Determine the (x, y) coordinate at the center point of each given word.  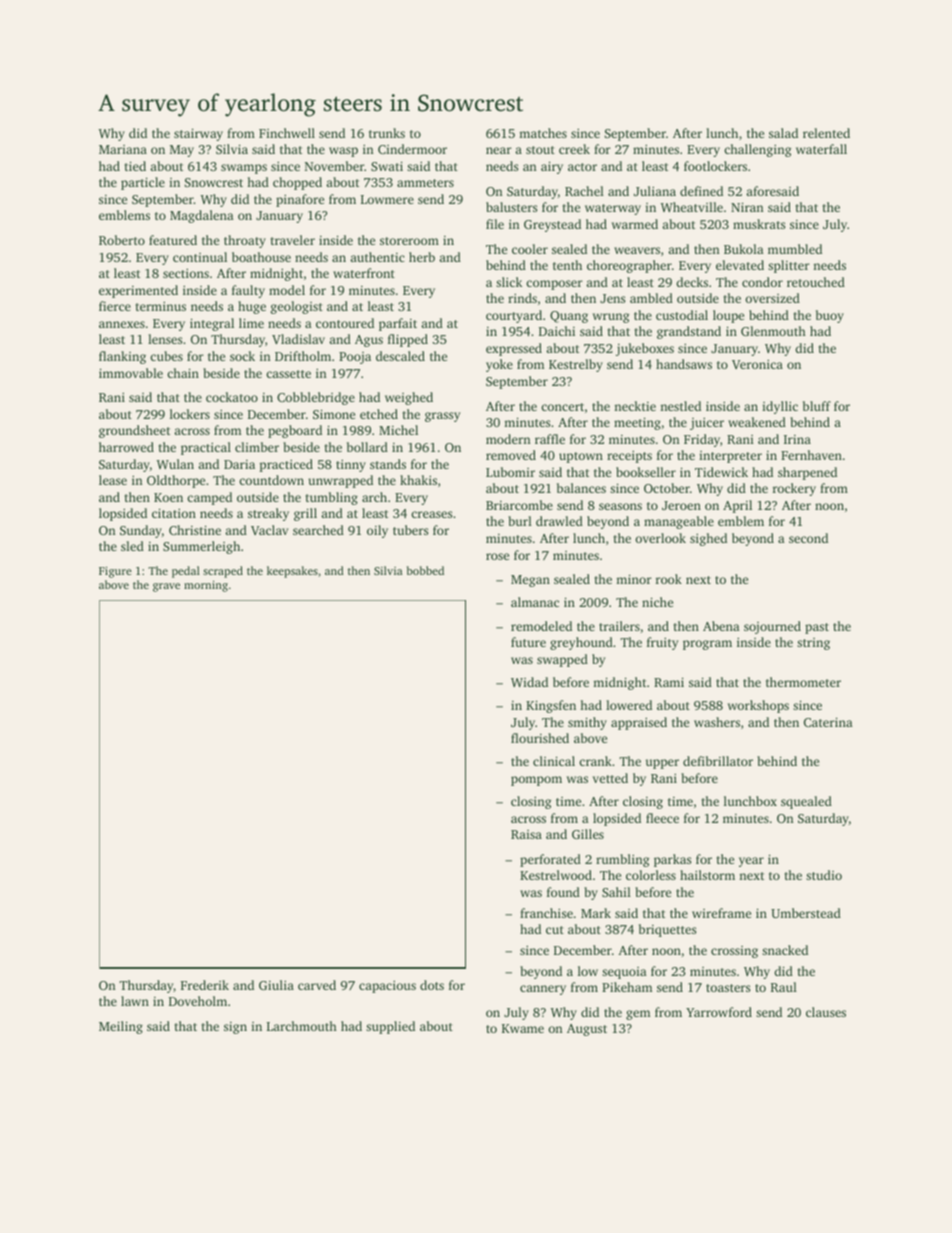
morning (206, 586)
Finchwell (287, 133)
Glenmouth (773, 331)
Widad (529, 682)
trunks (387, 133)
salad (783, 133)
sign (235, 1028)
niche (657, 602)
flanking (122, 357)
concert (562, 407)
